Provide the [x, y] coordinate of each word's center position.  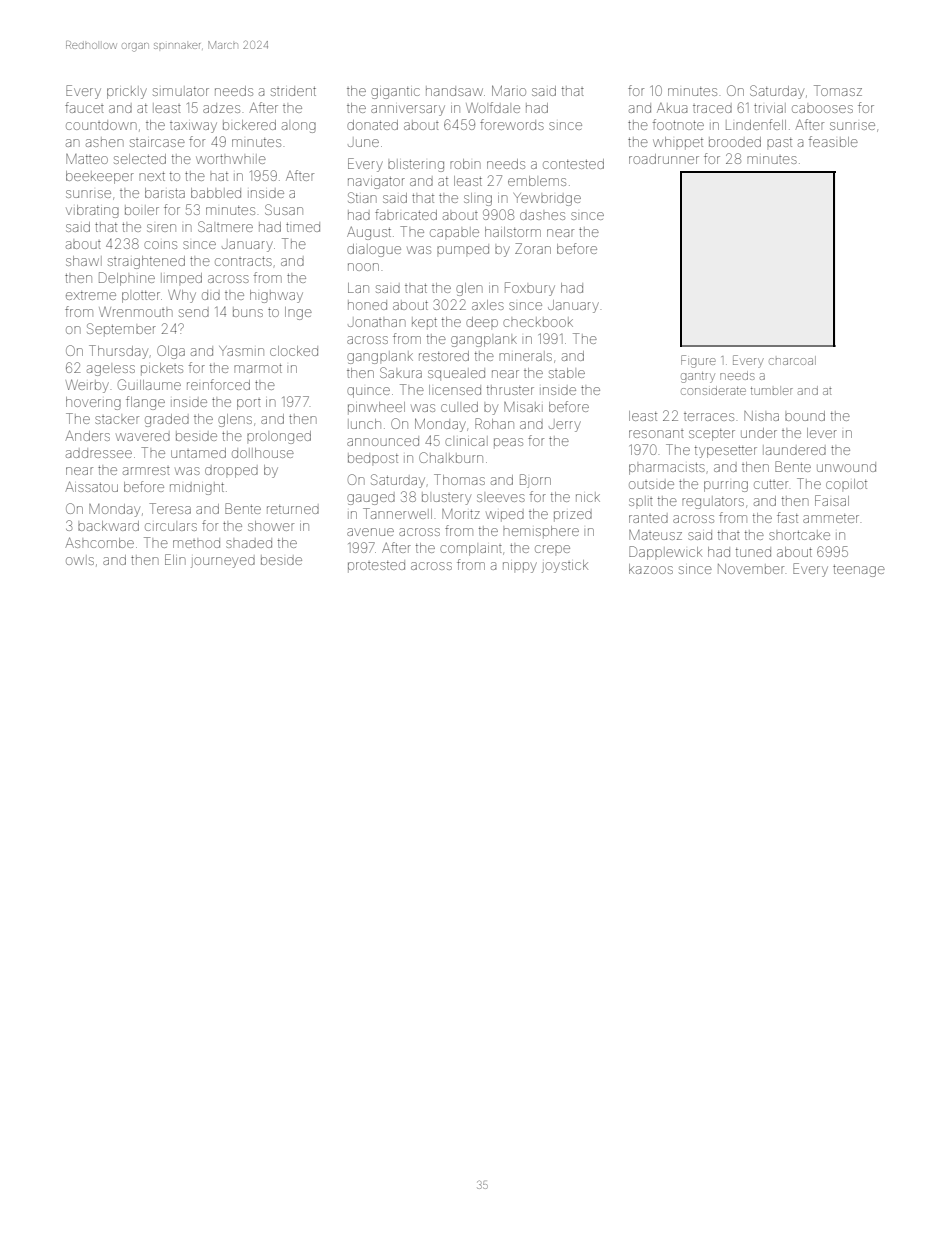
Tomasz [838, 90]
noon [363, 267]
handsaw [454, 91]
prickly [127, 92]
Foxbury [530, 289]
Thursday [118, 352]
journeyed [223, 562]
